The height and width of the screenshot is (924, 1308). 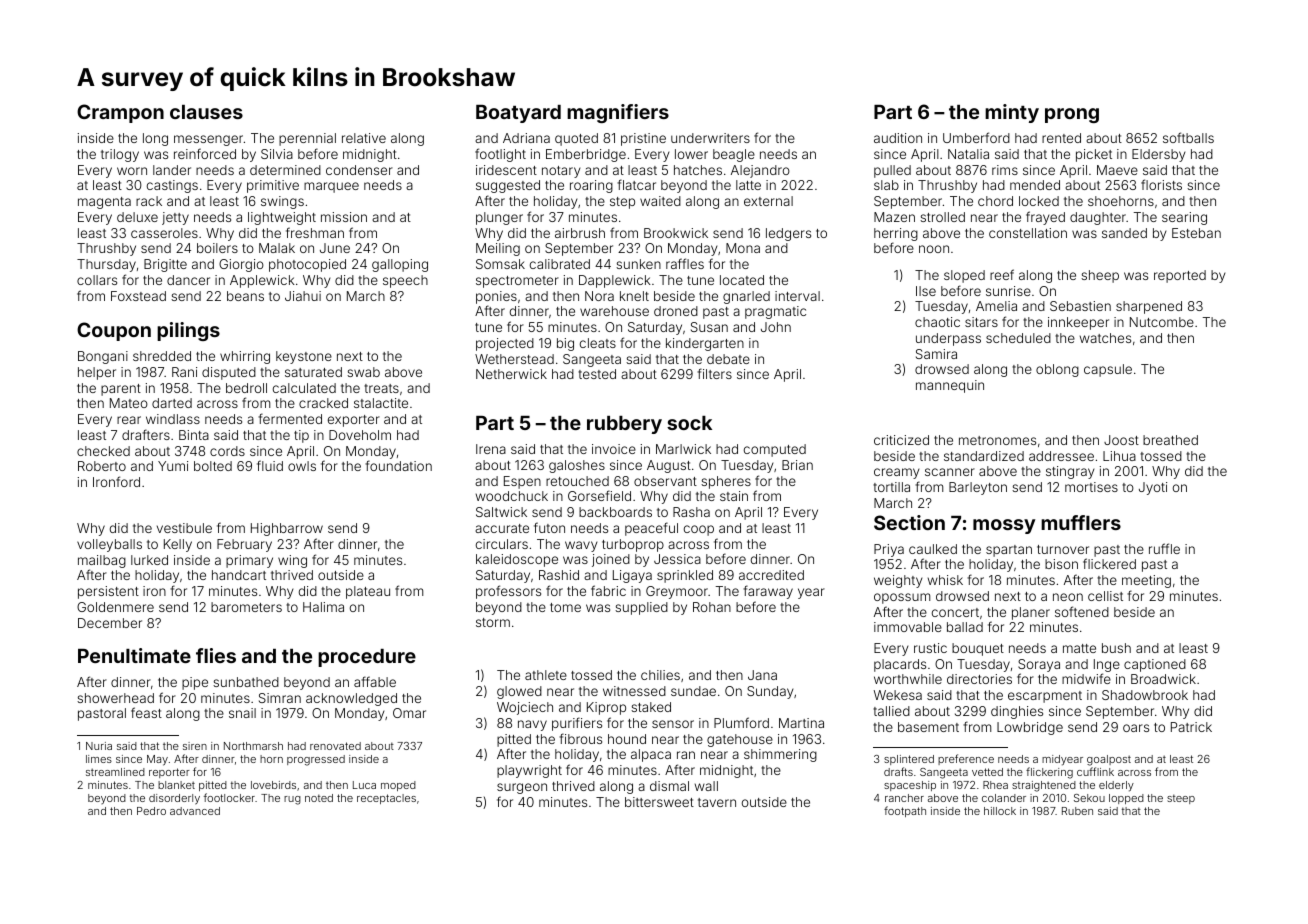 What do you see at coordinates (121, 390) in the screenshot?
I see `parent` at bounding box center [121, 390].
